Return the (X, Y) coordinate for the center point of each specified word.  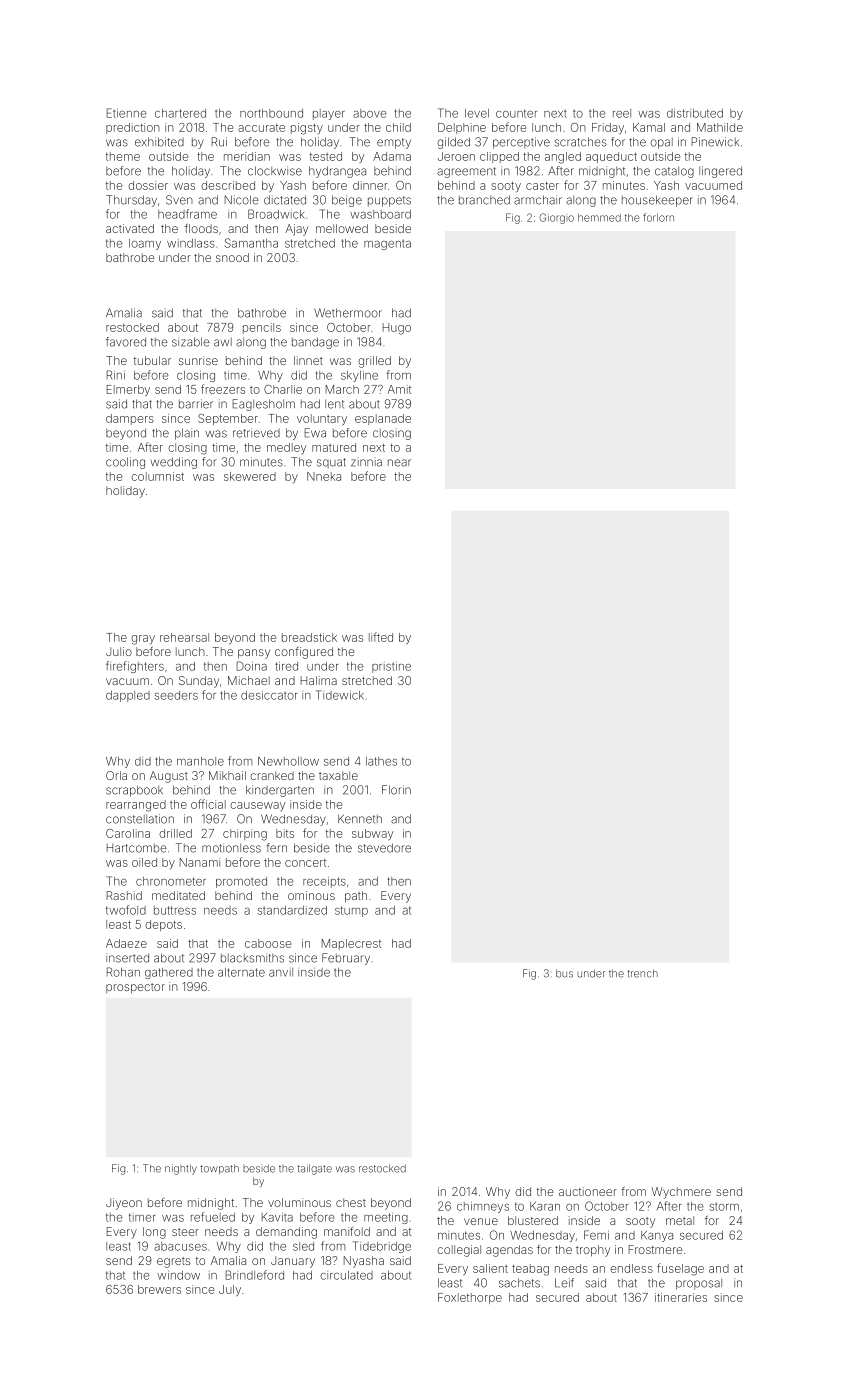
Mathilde (720, 127)
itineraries (681, 1297)
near (399, 463)
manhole (200, 761)
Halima (319, 680)
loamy (145, 244)
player (329, 114)
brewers (159, 1289)
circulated (346, 1275)
